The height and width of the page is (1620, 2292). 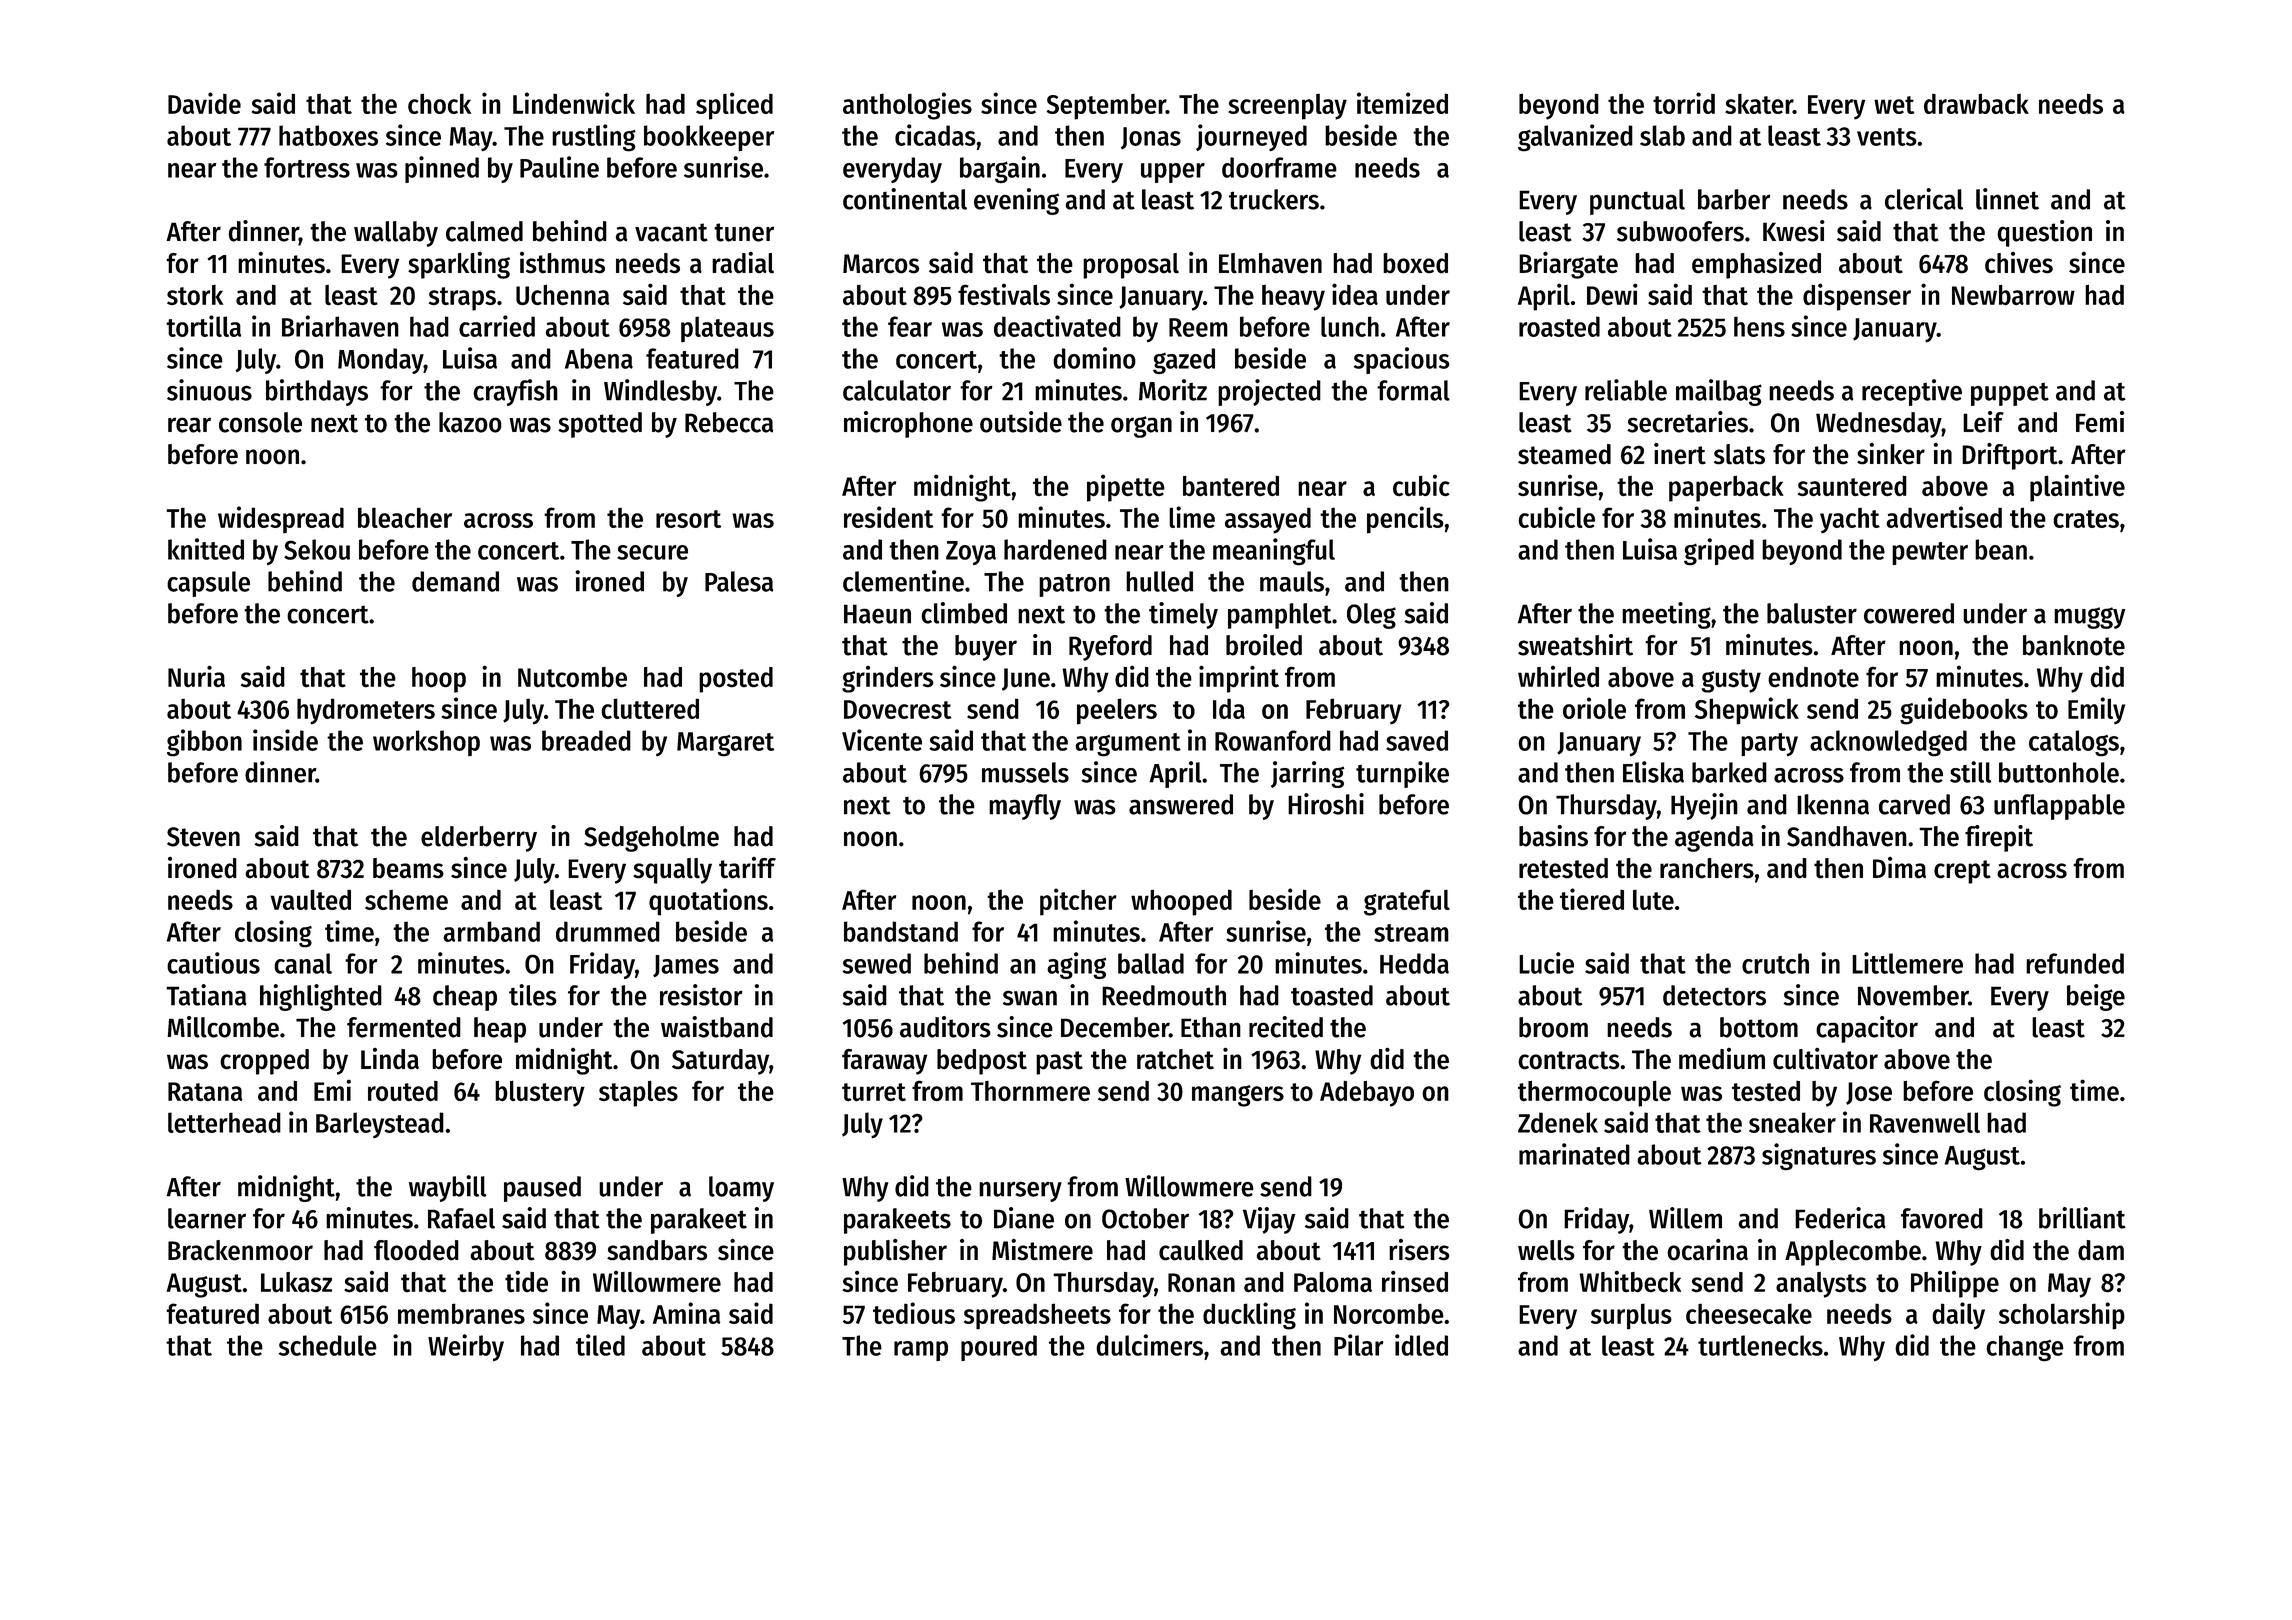 What do you see at coordinates (2044, 233) in the page?
I see `question` at bounding box center [2044, 233].
